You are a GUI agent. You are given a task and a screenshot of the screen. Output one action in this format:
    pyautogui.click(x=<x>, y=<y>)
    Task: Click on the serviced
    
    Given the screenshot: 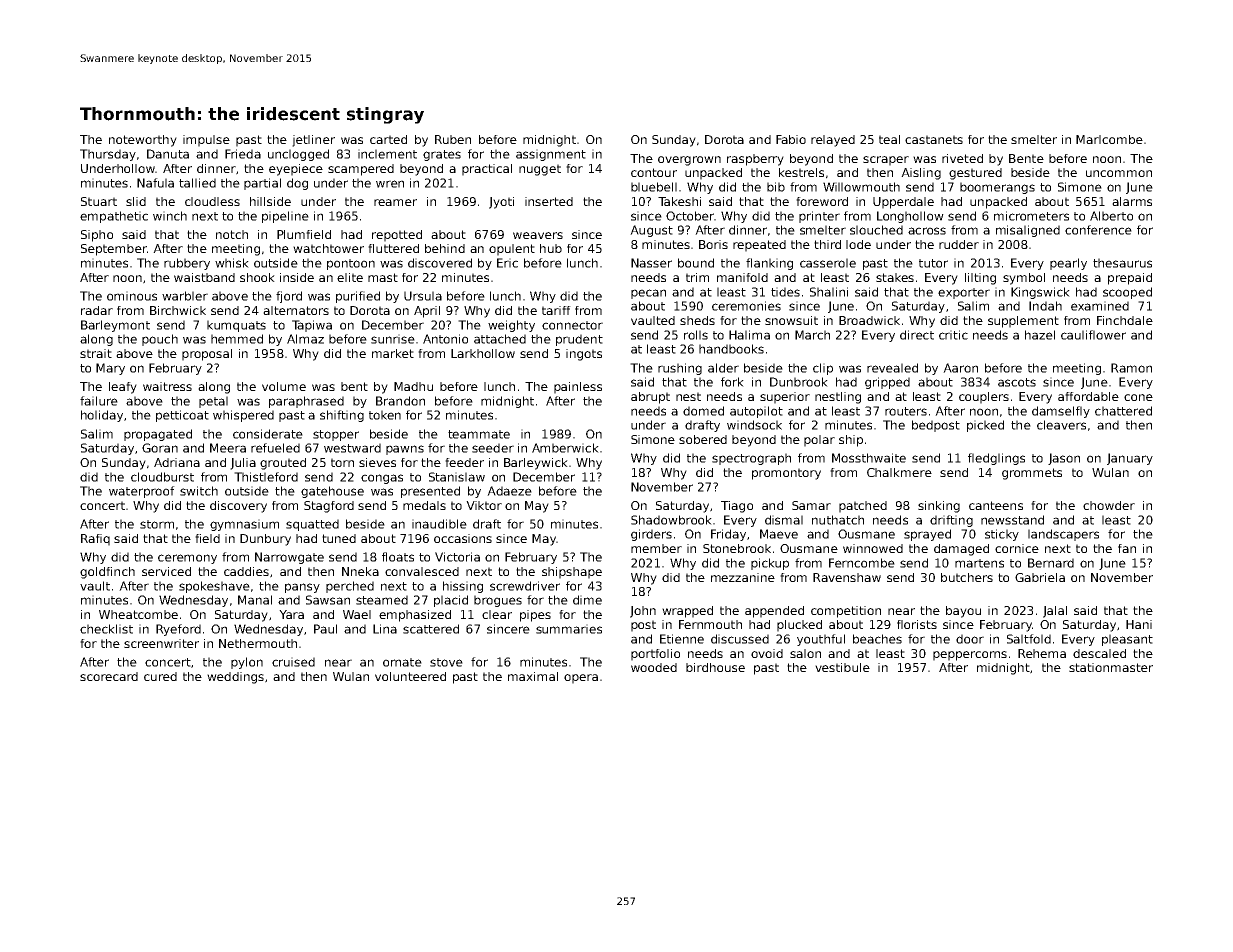 What is the action you would take?
    pyautogui.click(x=166, y=571)
